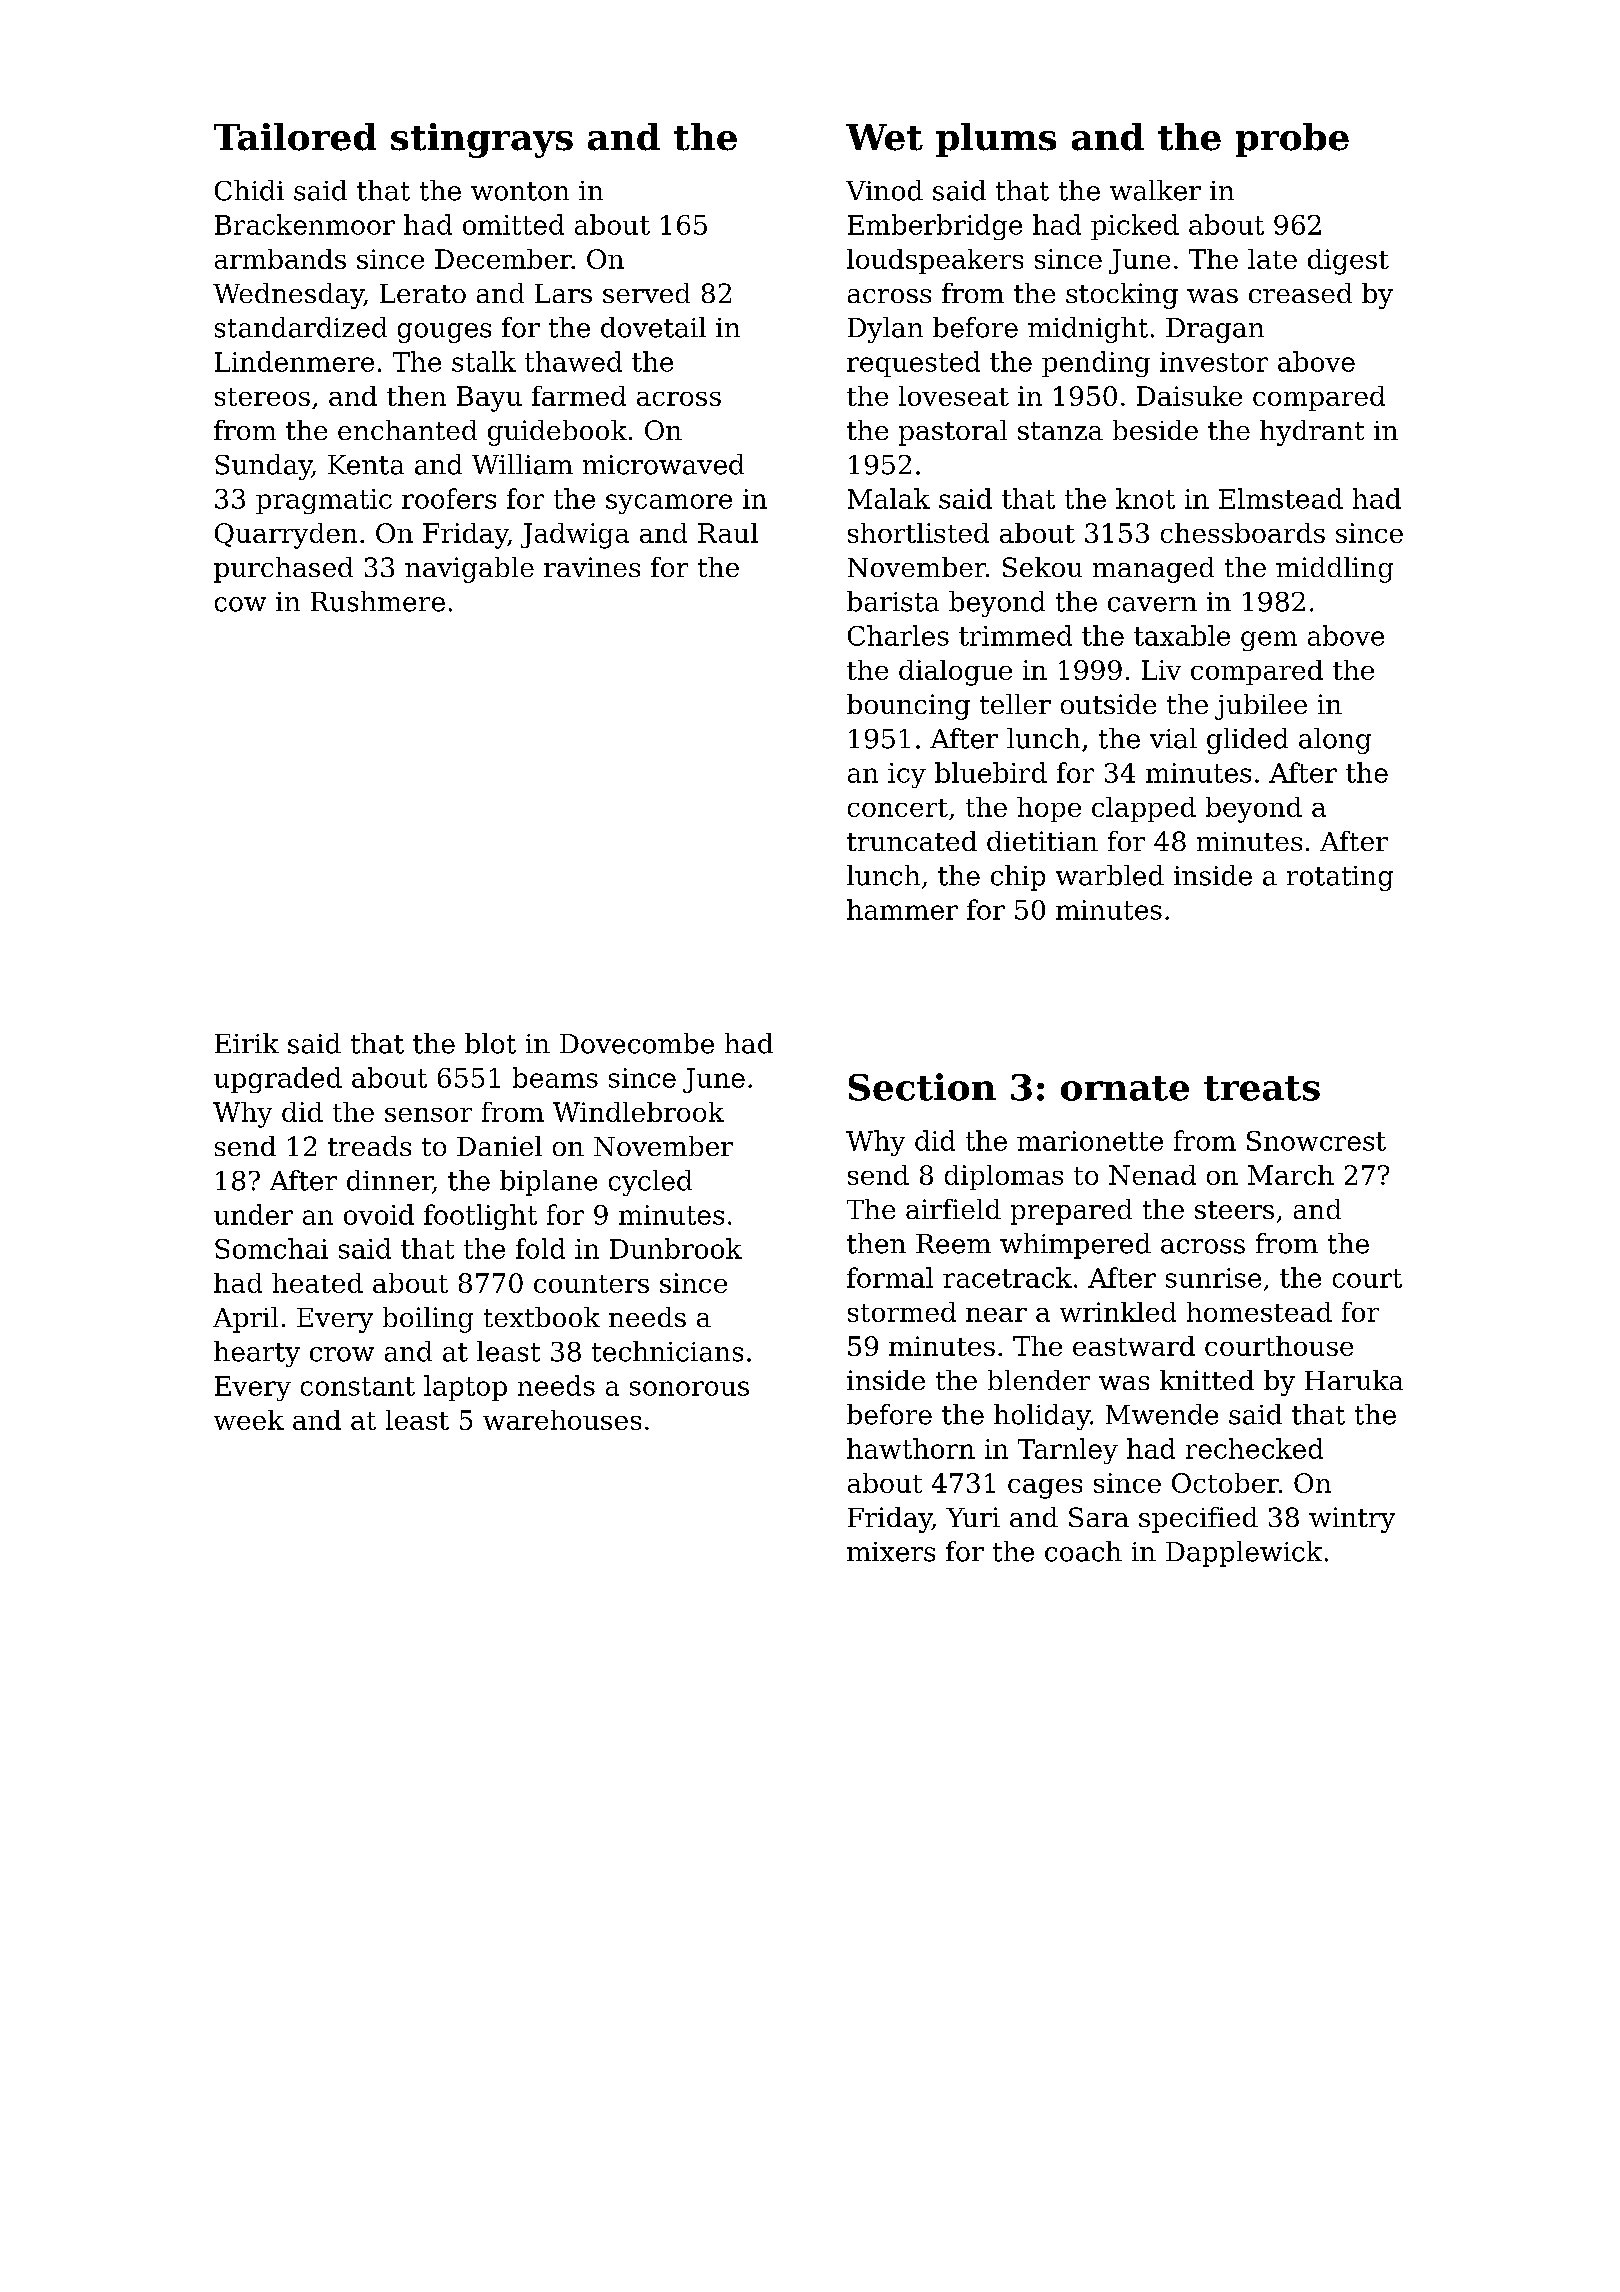 The image size is (1620, 2292). Describe the element at coordinates (247, 1043) in the image. I see `Eirik` at that location.
